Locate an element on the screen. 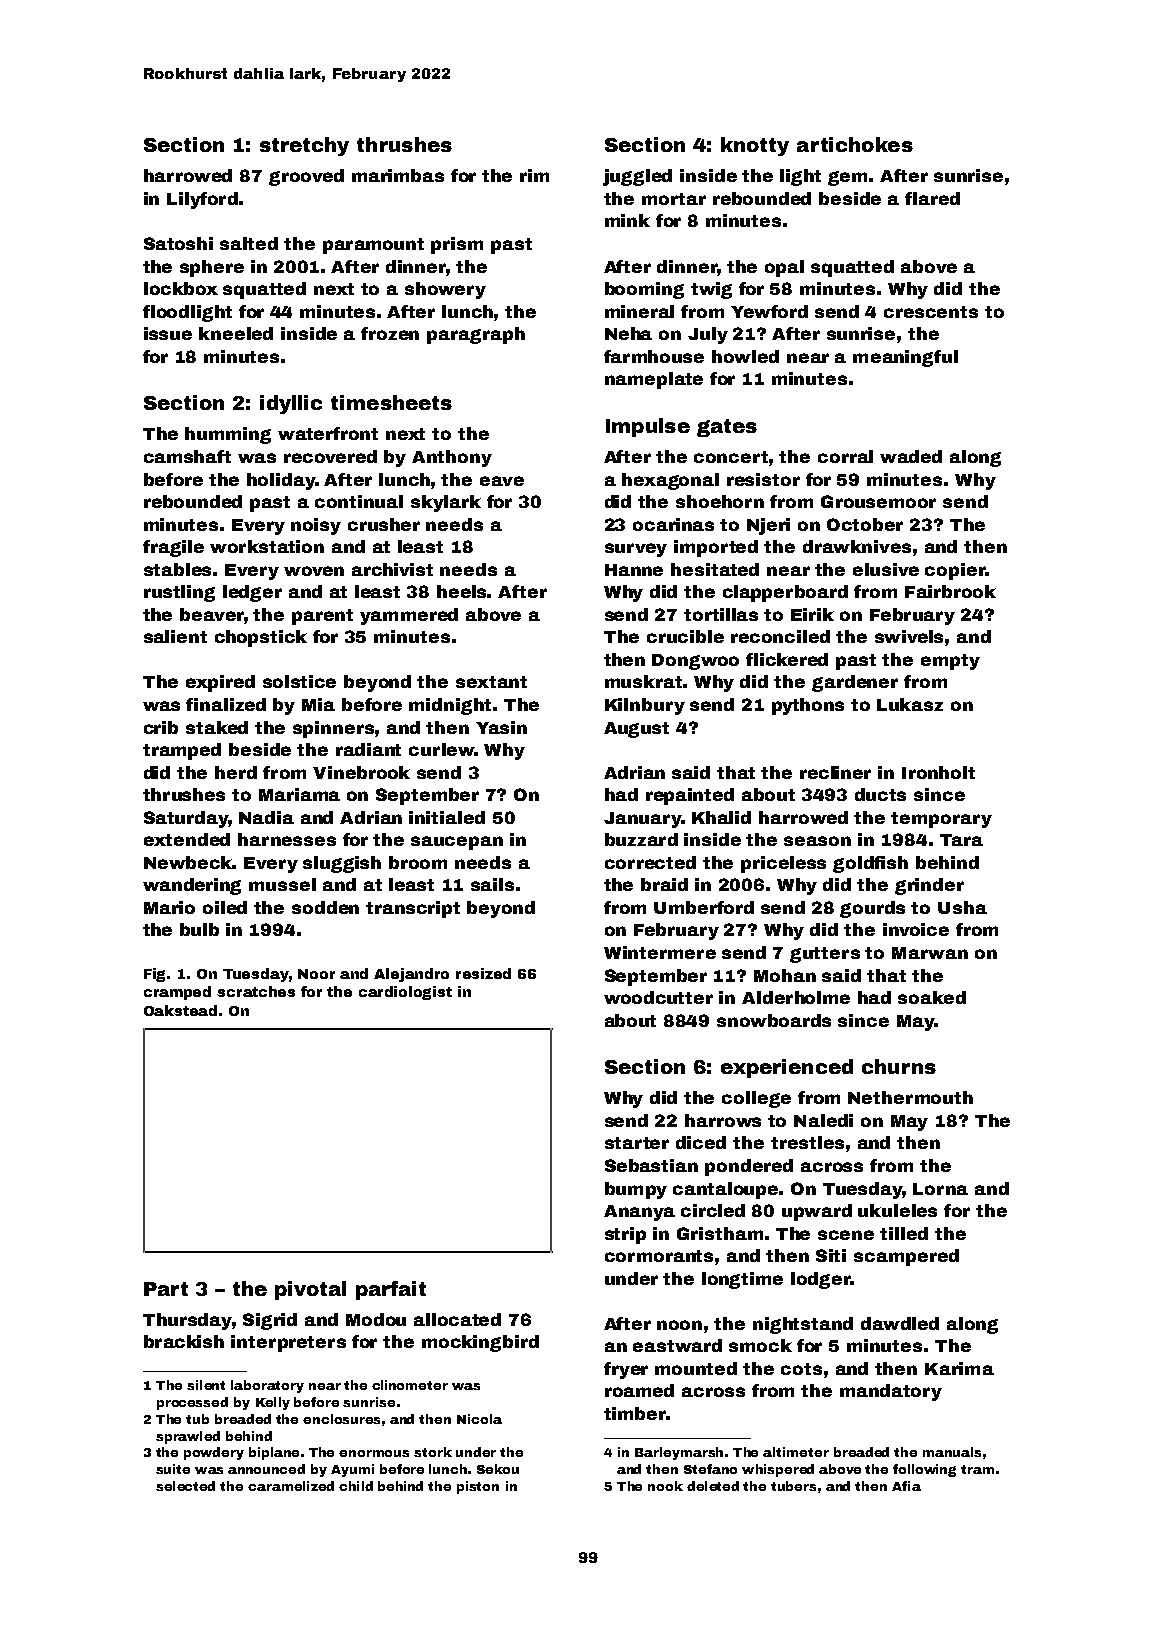 The width and height of the screenshot is (1156, 1635). flared is located at coordinates (932, 198).
